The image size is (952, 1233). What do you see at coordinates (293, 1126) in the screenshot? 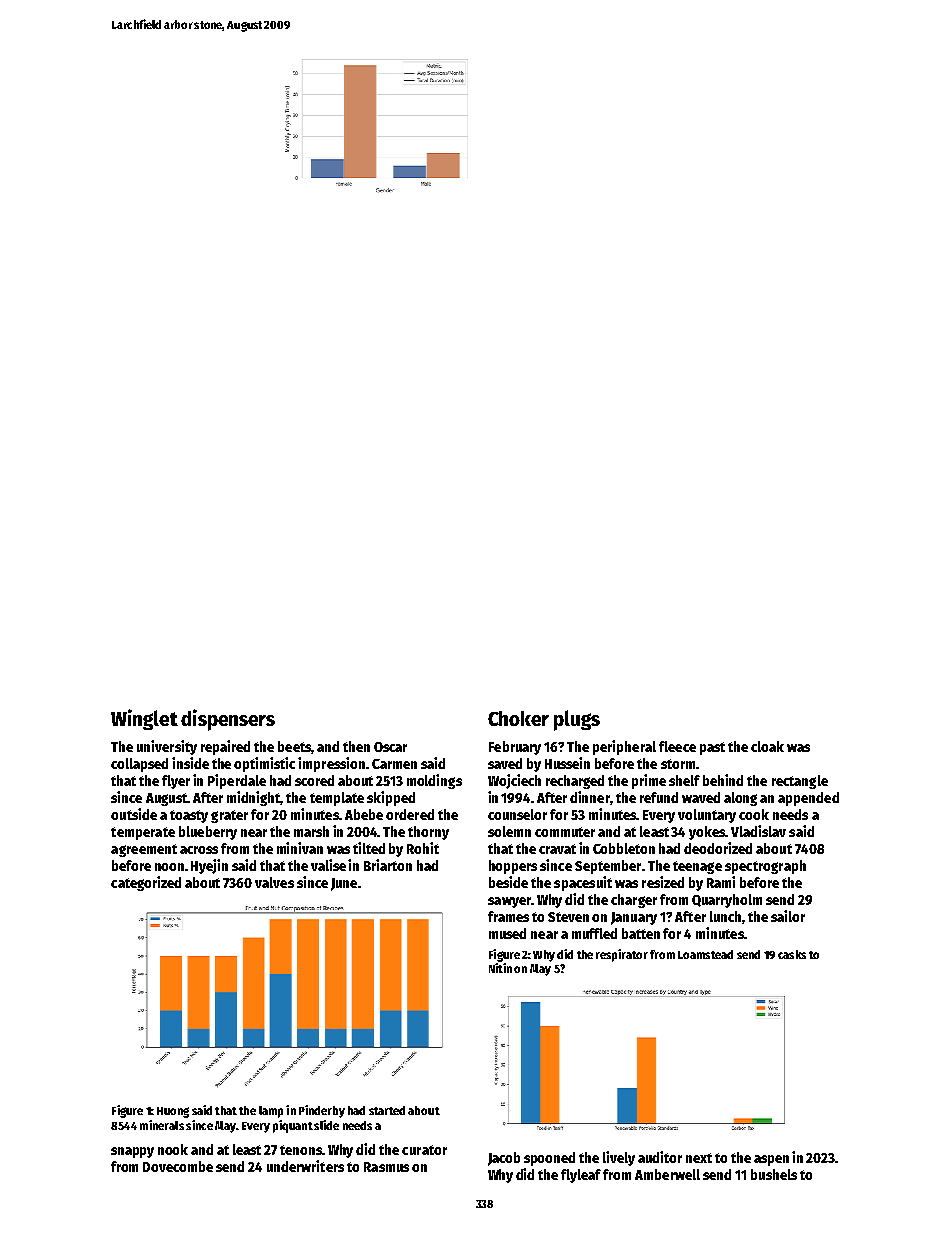
I see `piquant` at bounding box center [293, 1126].
